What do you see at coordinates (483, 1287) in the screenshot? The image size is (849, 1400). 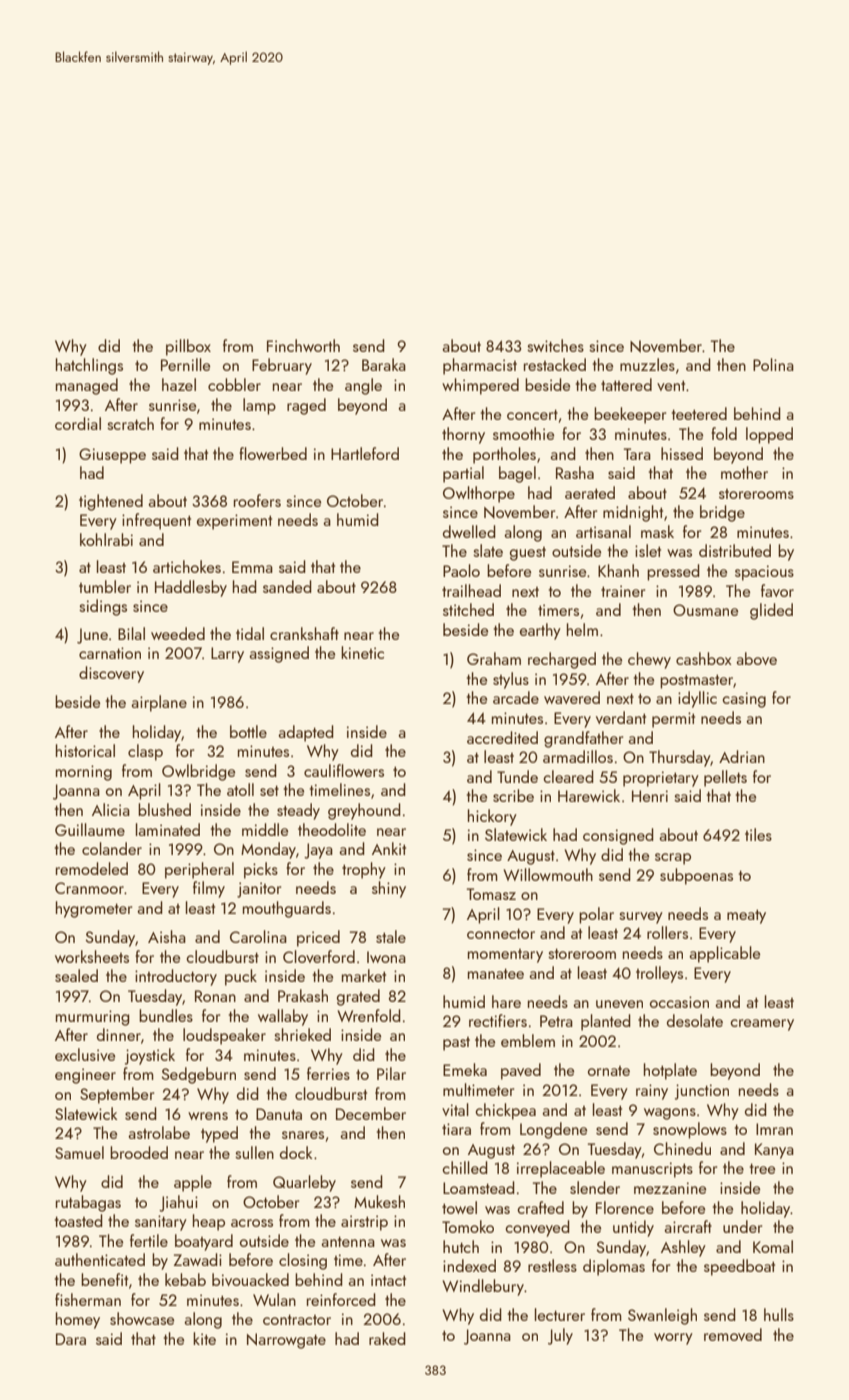 I see `Windlebury` at bounding box center [483, 1287].
